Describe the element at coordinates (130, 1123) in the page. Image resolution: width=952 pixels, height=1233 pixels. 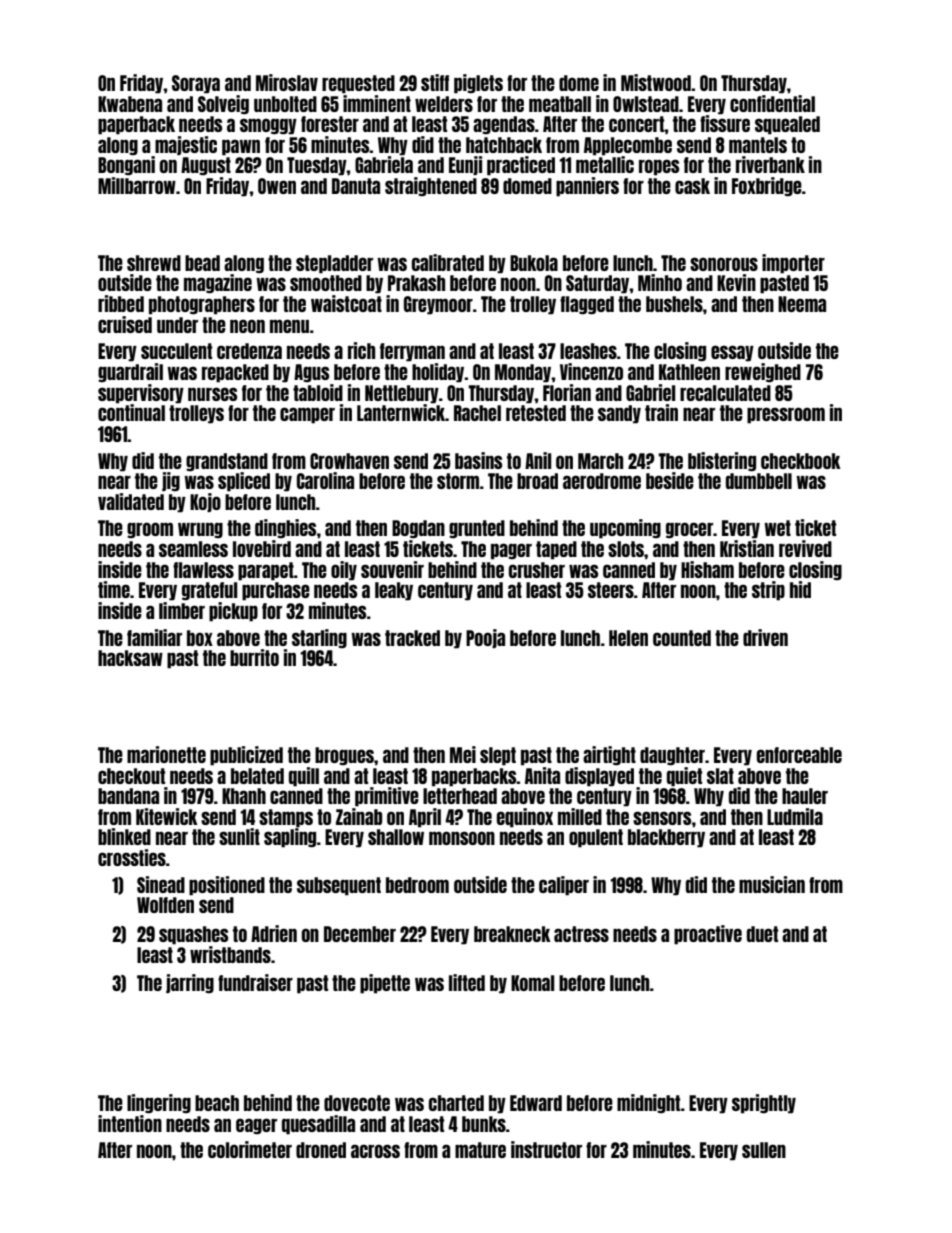
I see `intention` at that location.
